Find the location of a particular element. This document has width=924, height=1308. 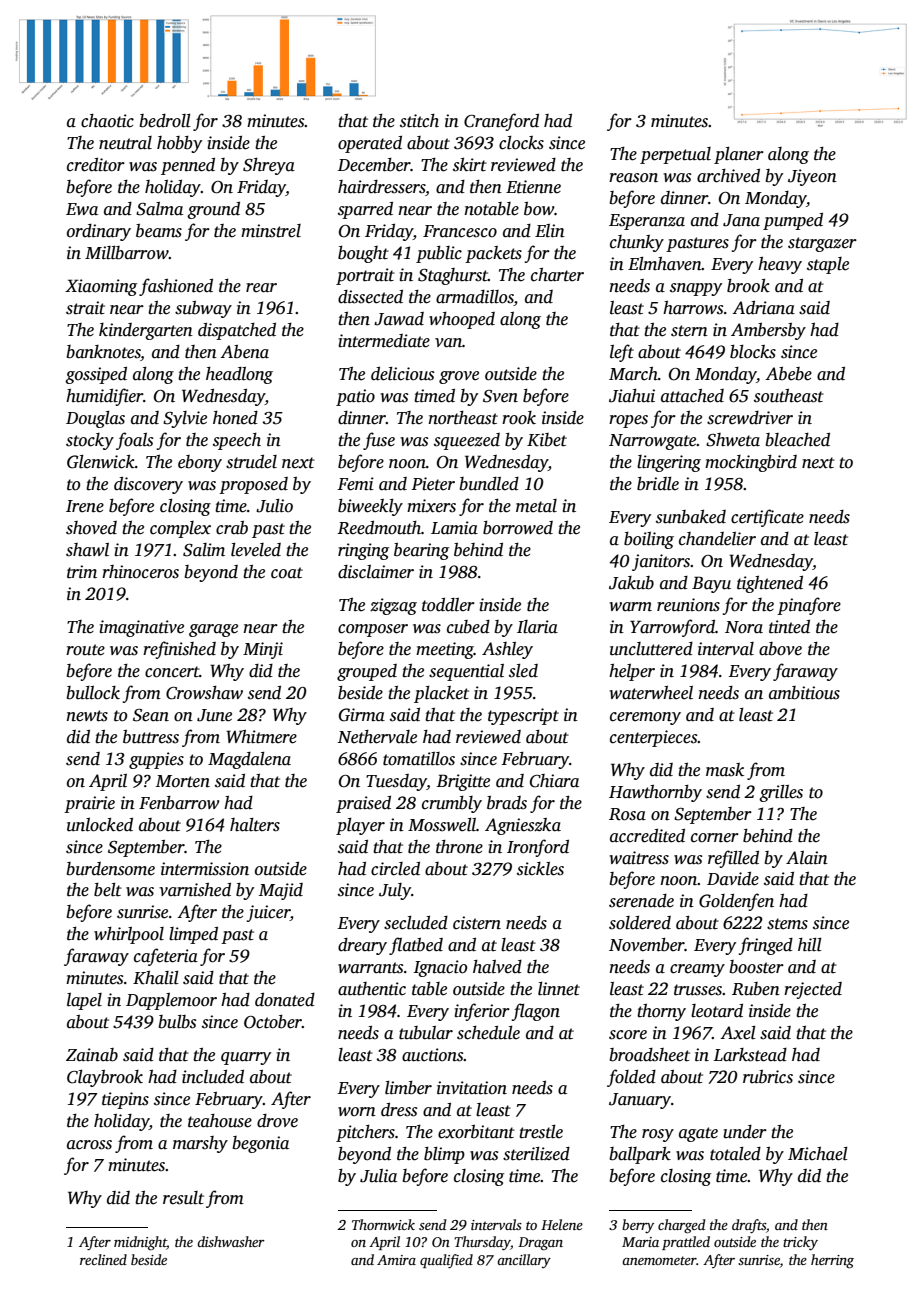

marshy is located at coordinates (200, 1144).
